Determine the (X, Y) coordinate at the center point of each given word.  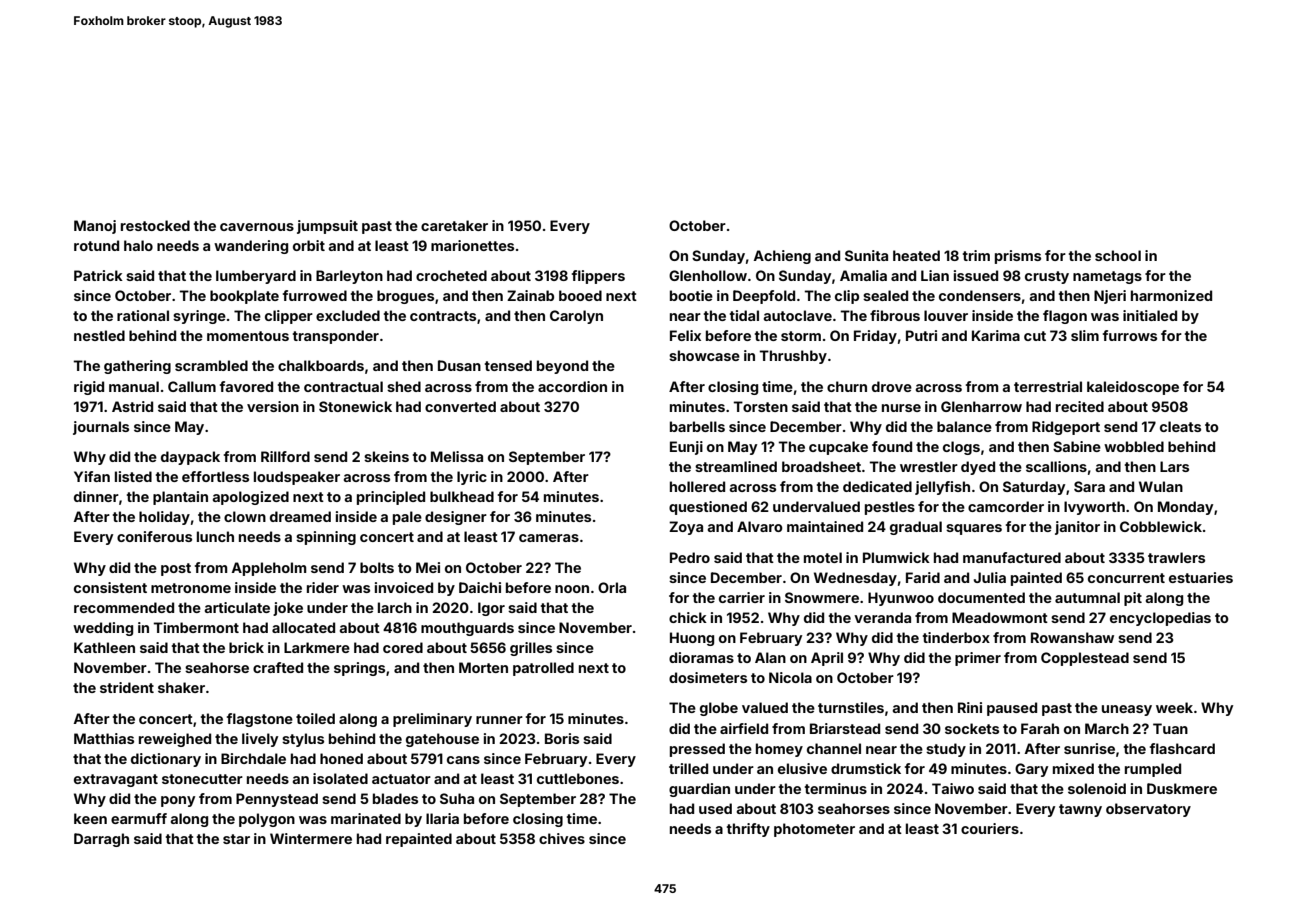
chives (562, 838)
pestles (890, 508)
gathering (137, 367)
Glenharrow (981, 406)
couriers (990, 828)
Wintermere (311, 838)
